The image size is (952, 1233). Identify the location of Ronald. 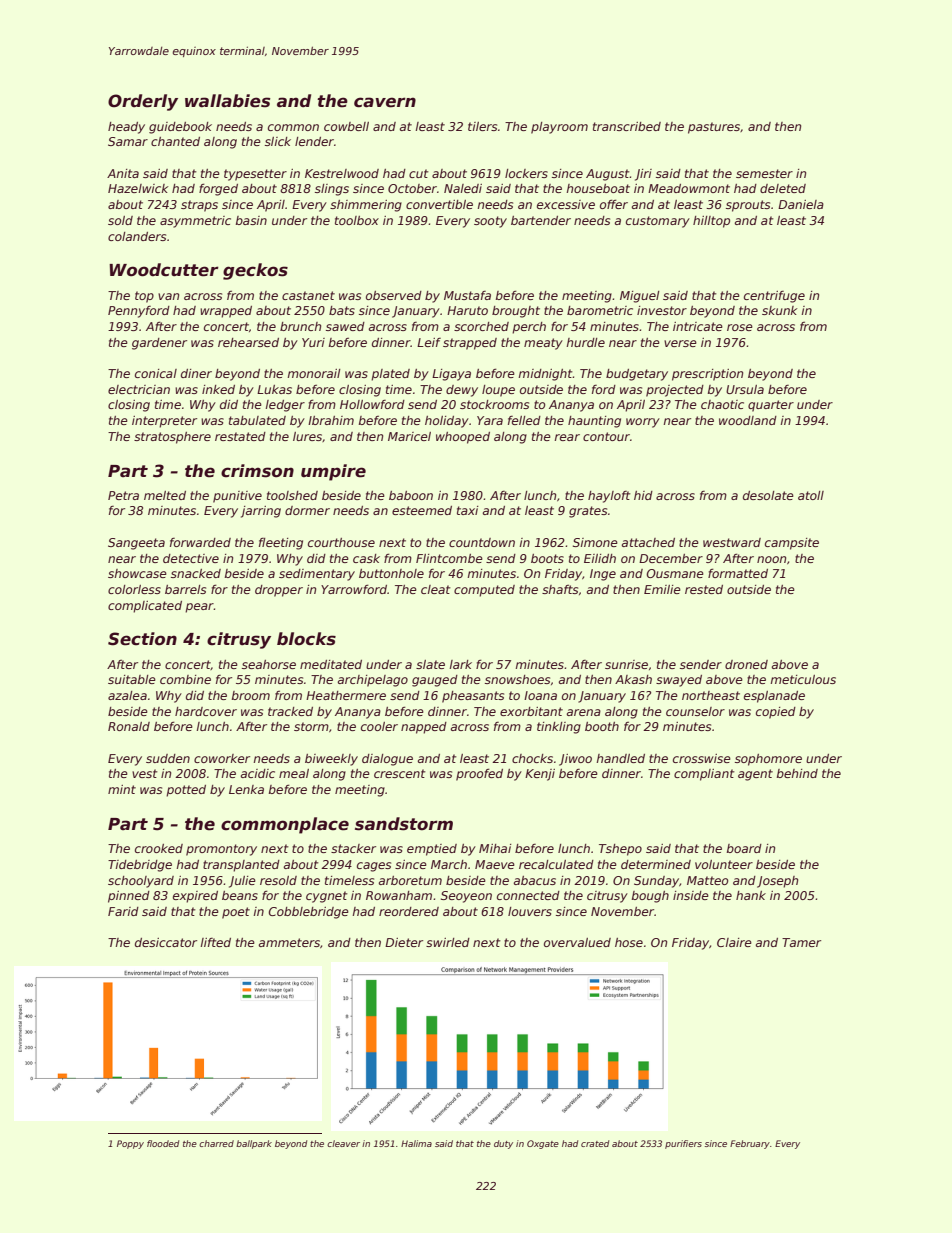
(129, 726).
